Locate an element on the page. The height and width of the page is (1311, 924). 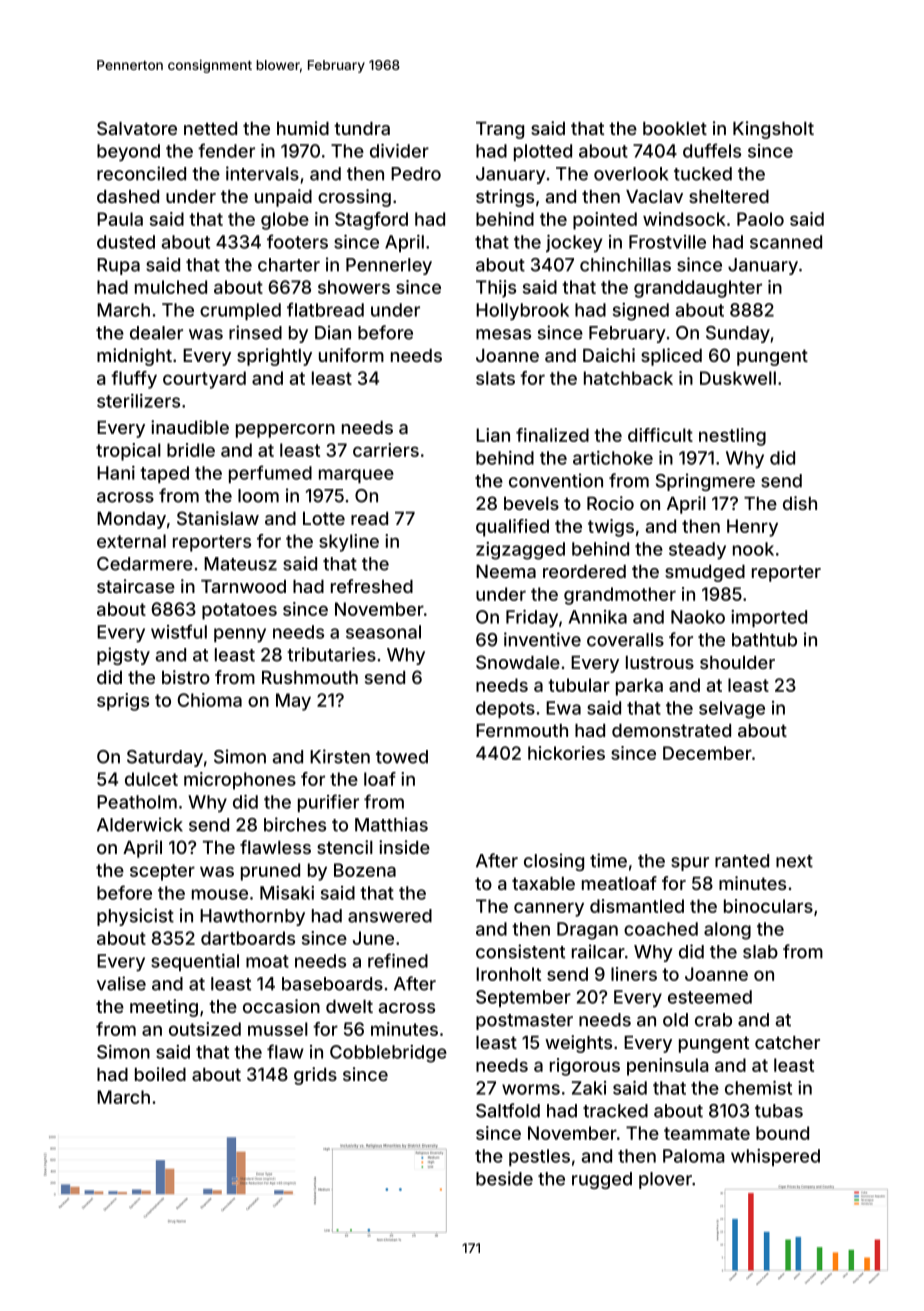
teammate is located at coordinates (707, 1133).
